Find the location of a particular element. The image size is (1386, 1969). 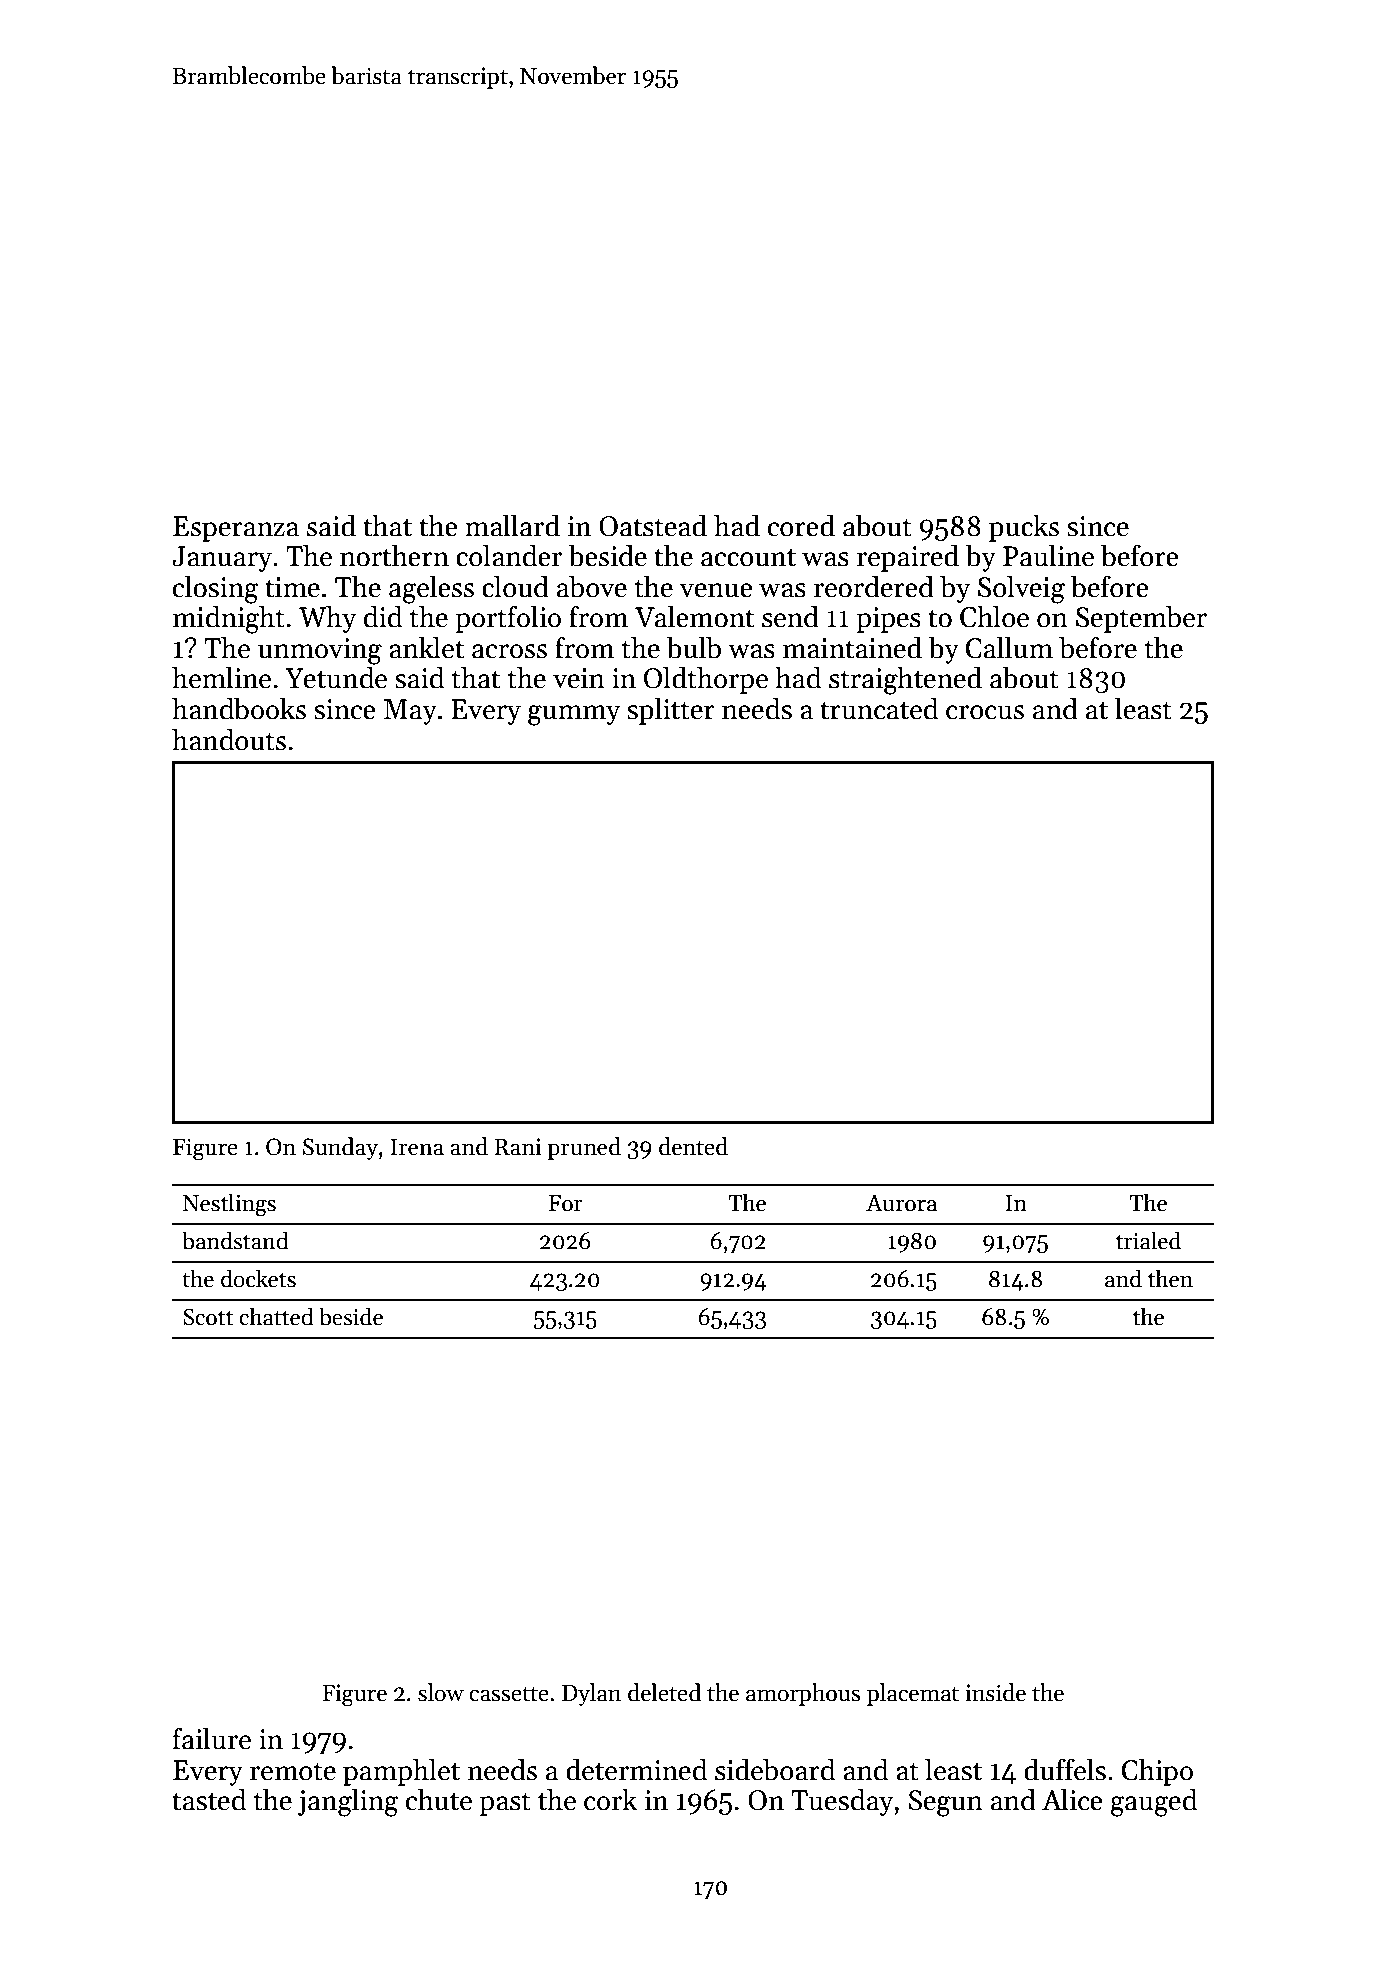

dented is located at coordinates (693, 1146).
